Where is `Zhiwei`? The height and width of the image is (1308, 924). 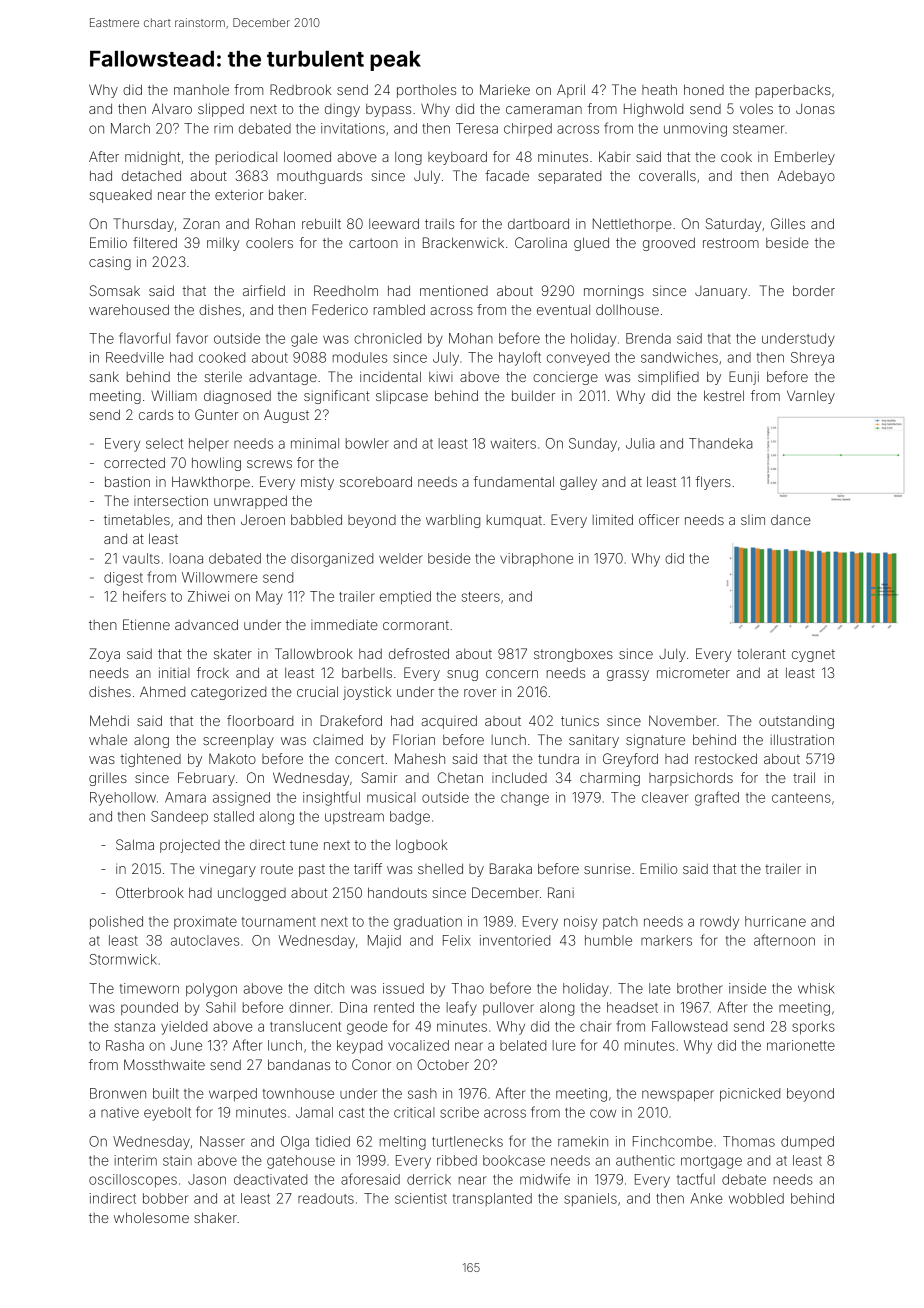 Zhiwei is located at coordinates (208, 596).
